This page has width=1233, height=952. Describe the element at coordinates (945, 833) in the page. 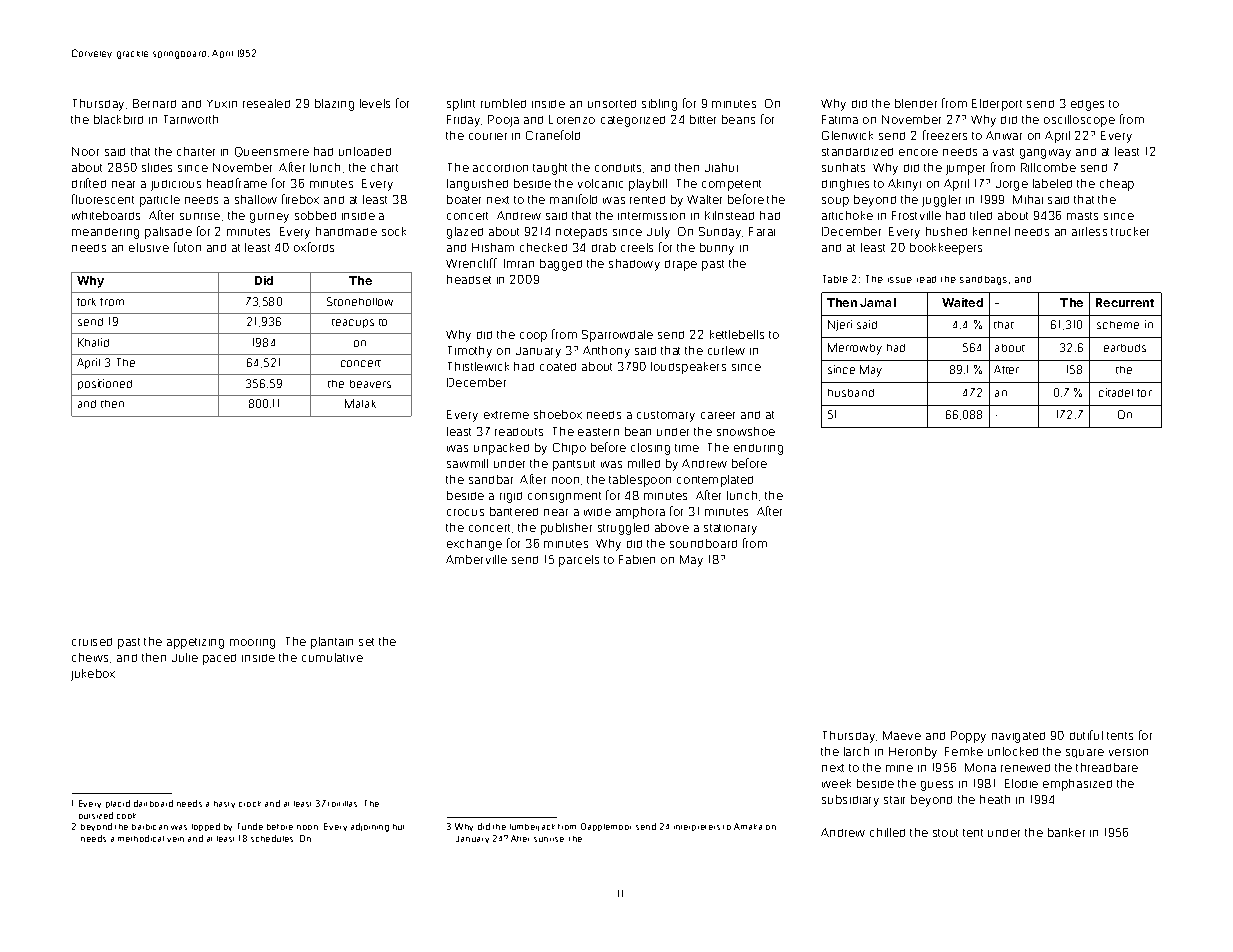

I see `stout` at that location.
